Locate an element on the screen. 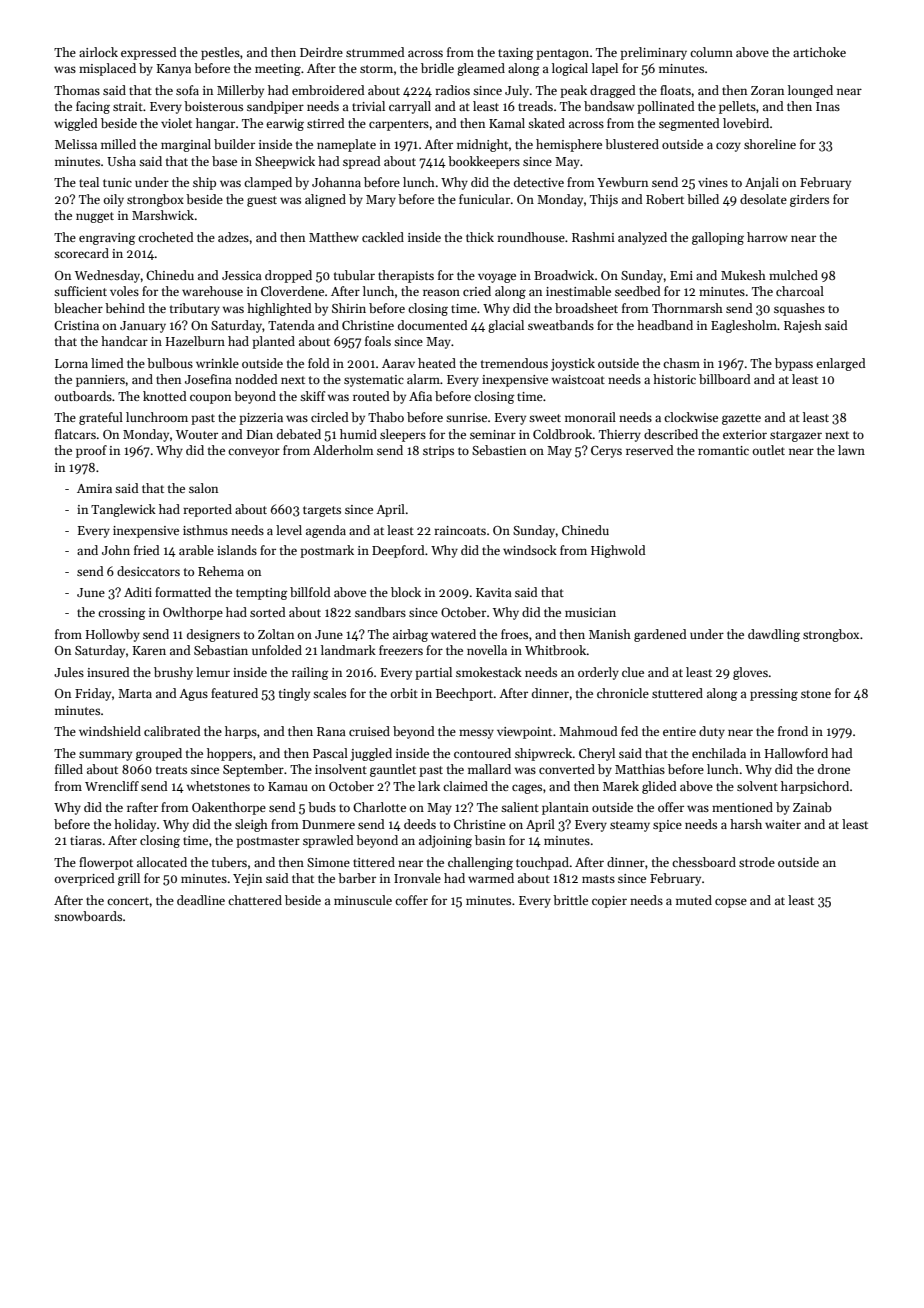 This screenshot has height=1308, width=924. vines is located at coordinates (713, 182).
